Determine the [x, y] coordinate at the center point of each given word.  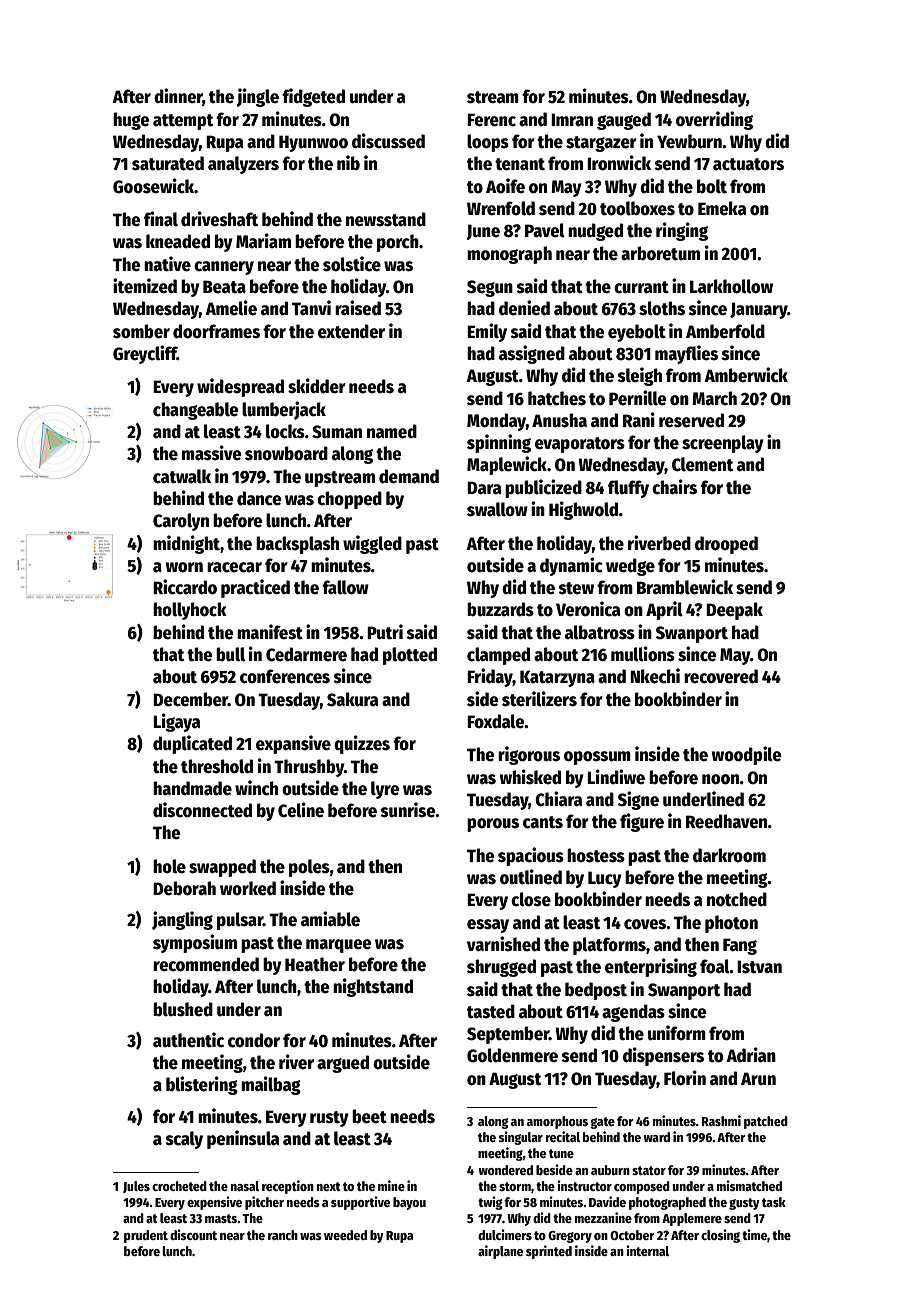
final [161, 219]
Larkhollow [731, 286]
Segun [490, 288]
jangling [182, 920]
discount [193, 1234]
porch [398, 243]
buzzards [500, 609]
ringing [682, 231]
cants [543, 822]
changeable [195, 411]
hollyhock [190, 611]
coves [645, 924]
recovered [721, 676]
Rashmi [721, 1120]
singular [521, 1138]
